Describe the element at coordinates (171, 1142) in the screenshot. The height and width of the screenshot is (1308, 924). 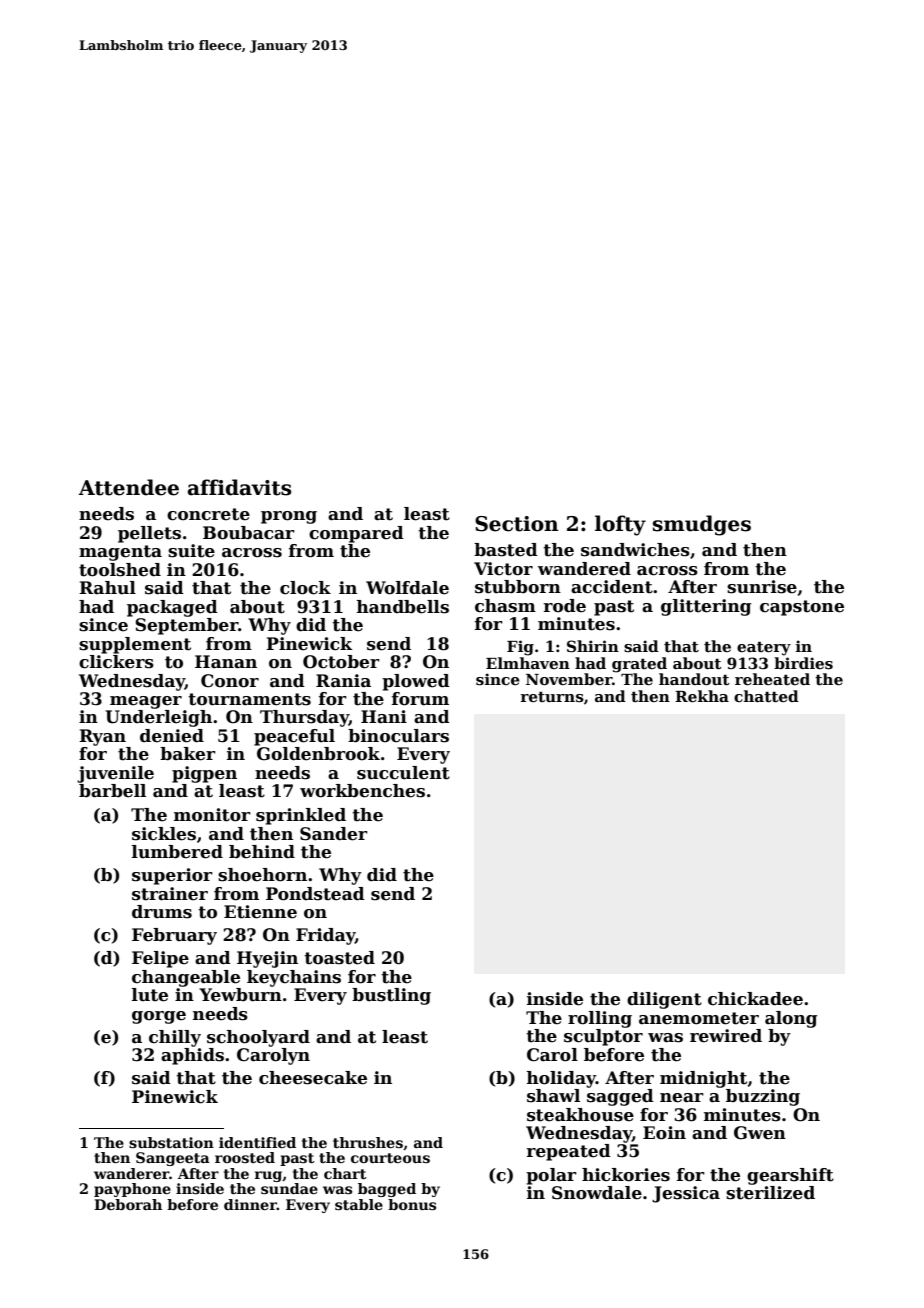
I see `substation` at that location.
